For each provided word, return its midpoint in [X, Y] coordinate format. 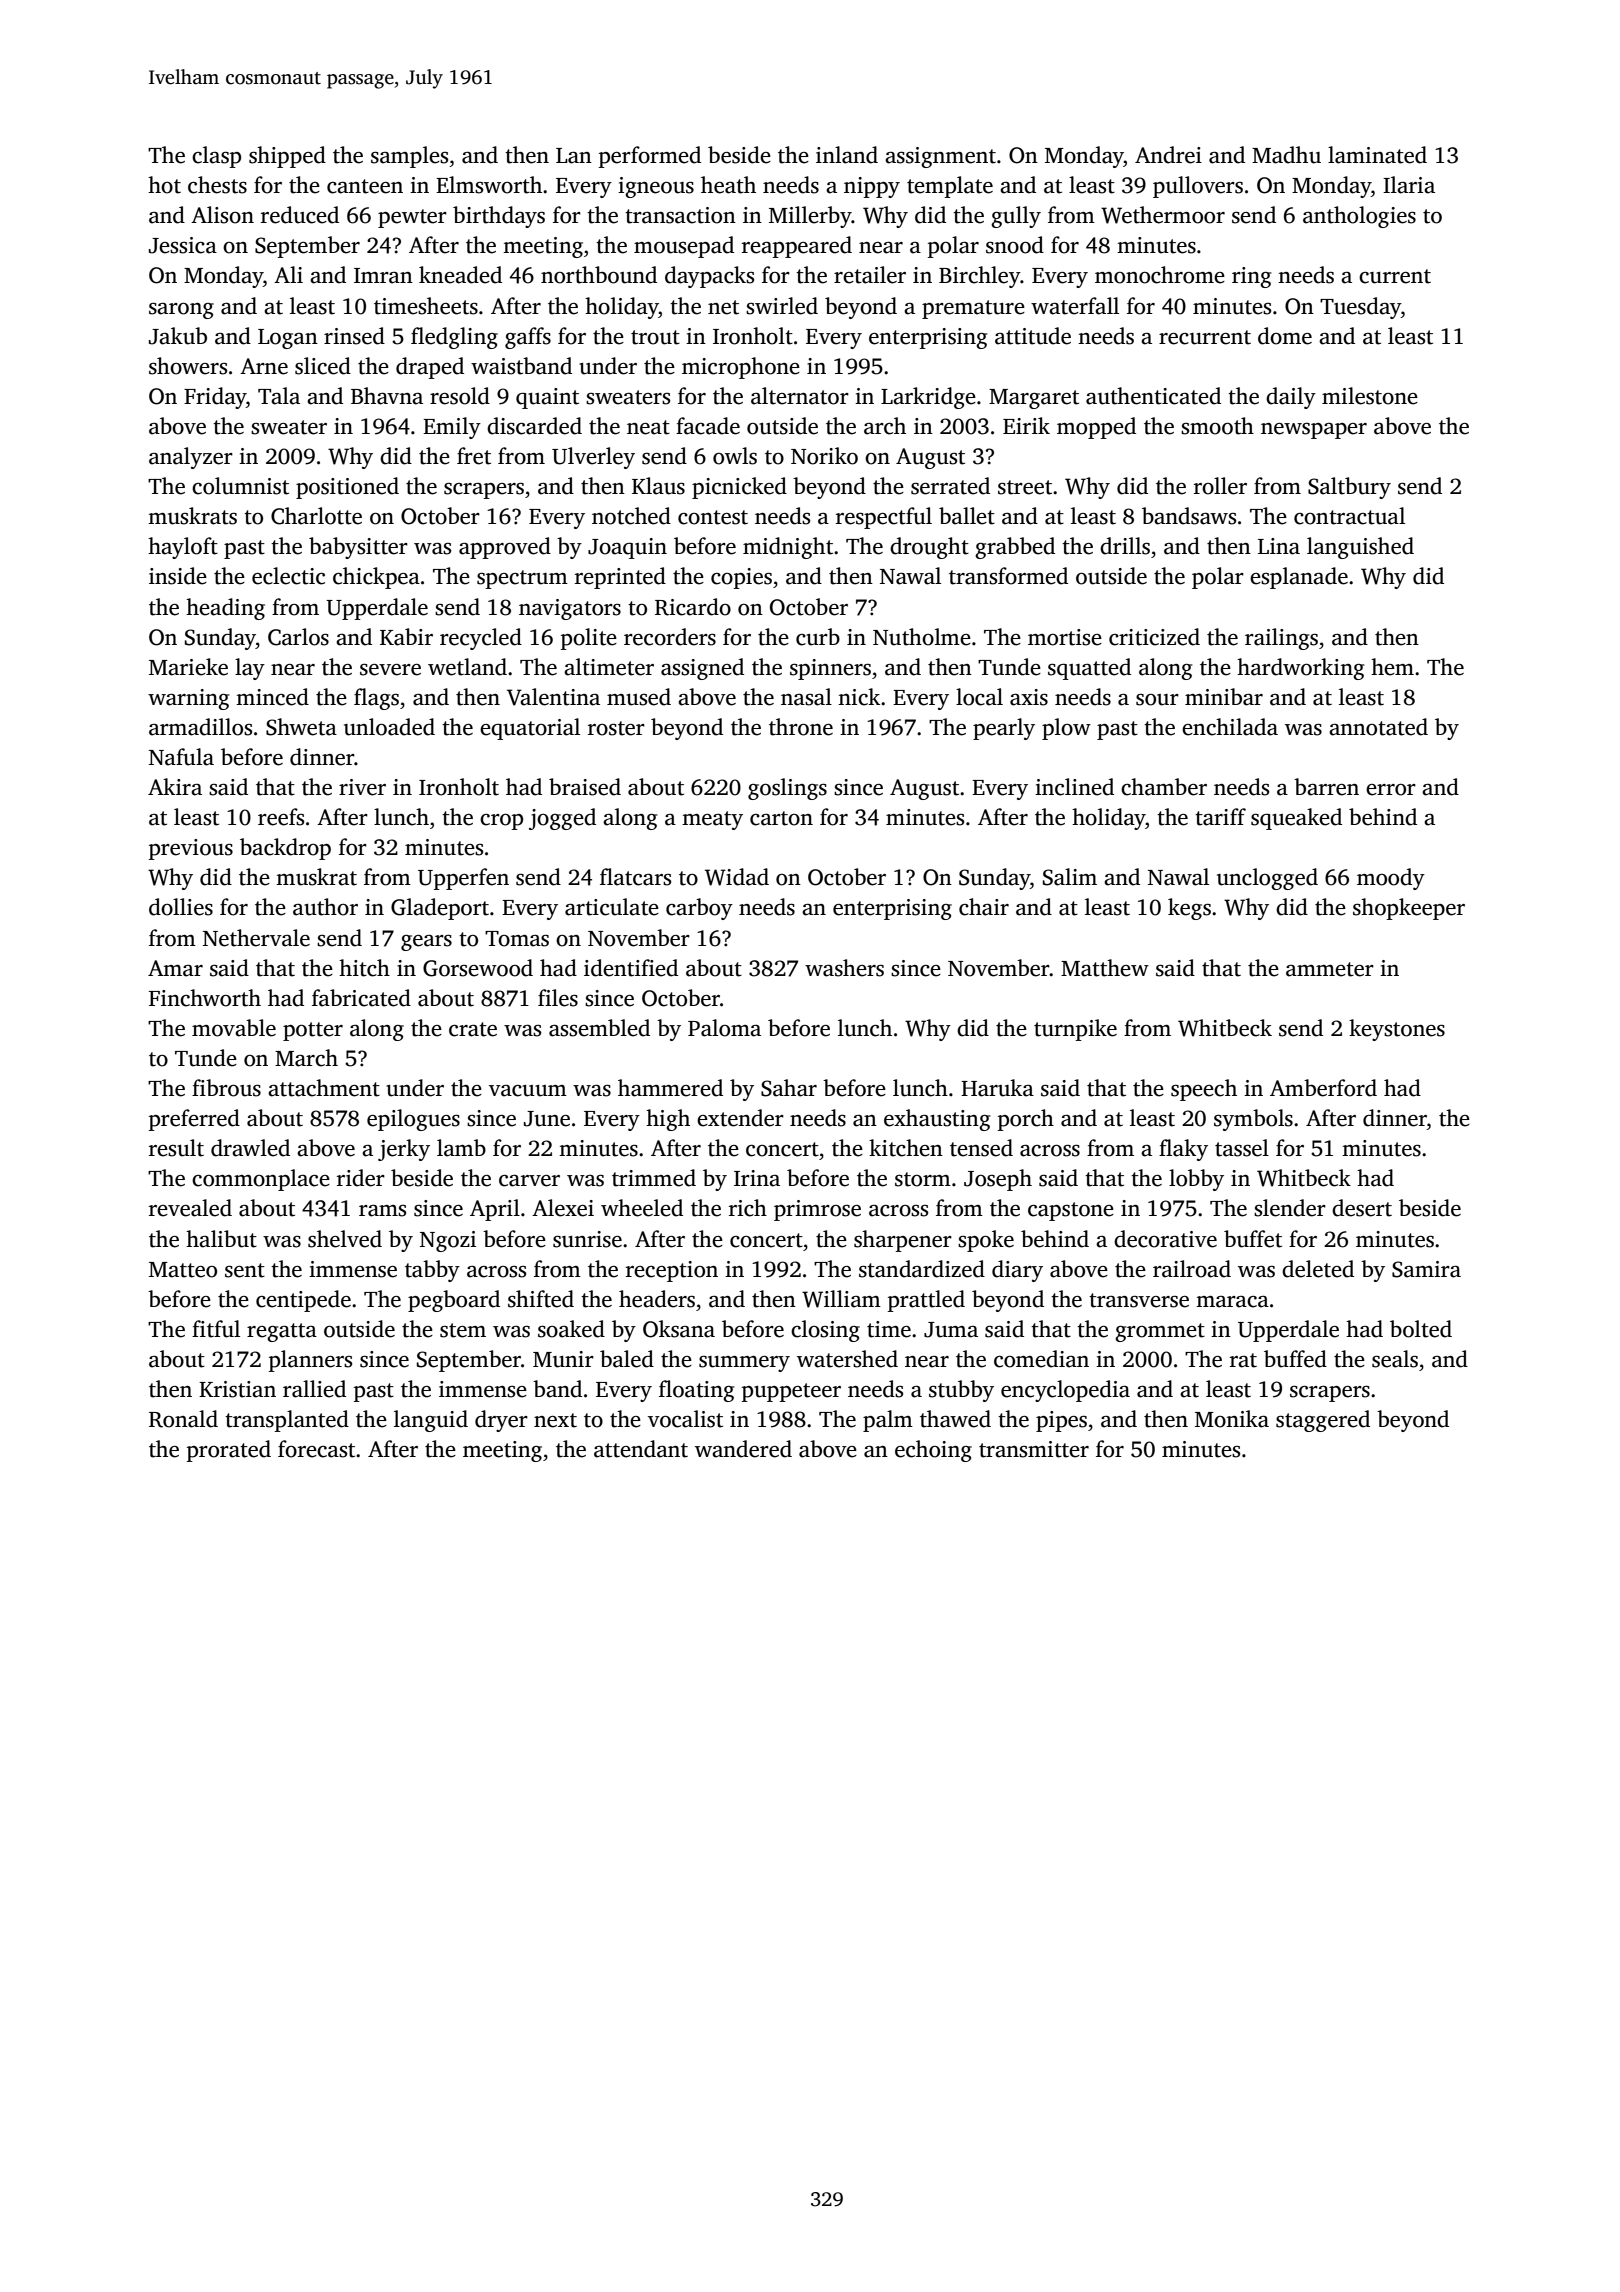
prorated [228, 1451]
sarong [181, 311]
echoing [933, 1451]
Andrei [1168, 155]
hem [1392, 667]
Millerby [810, 217]
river [362, 787]
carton [781, 818]
